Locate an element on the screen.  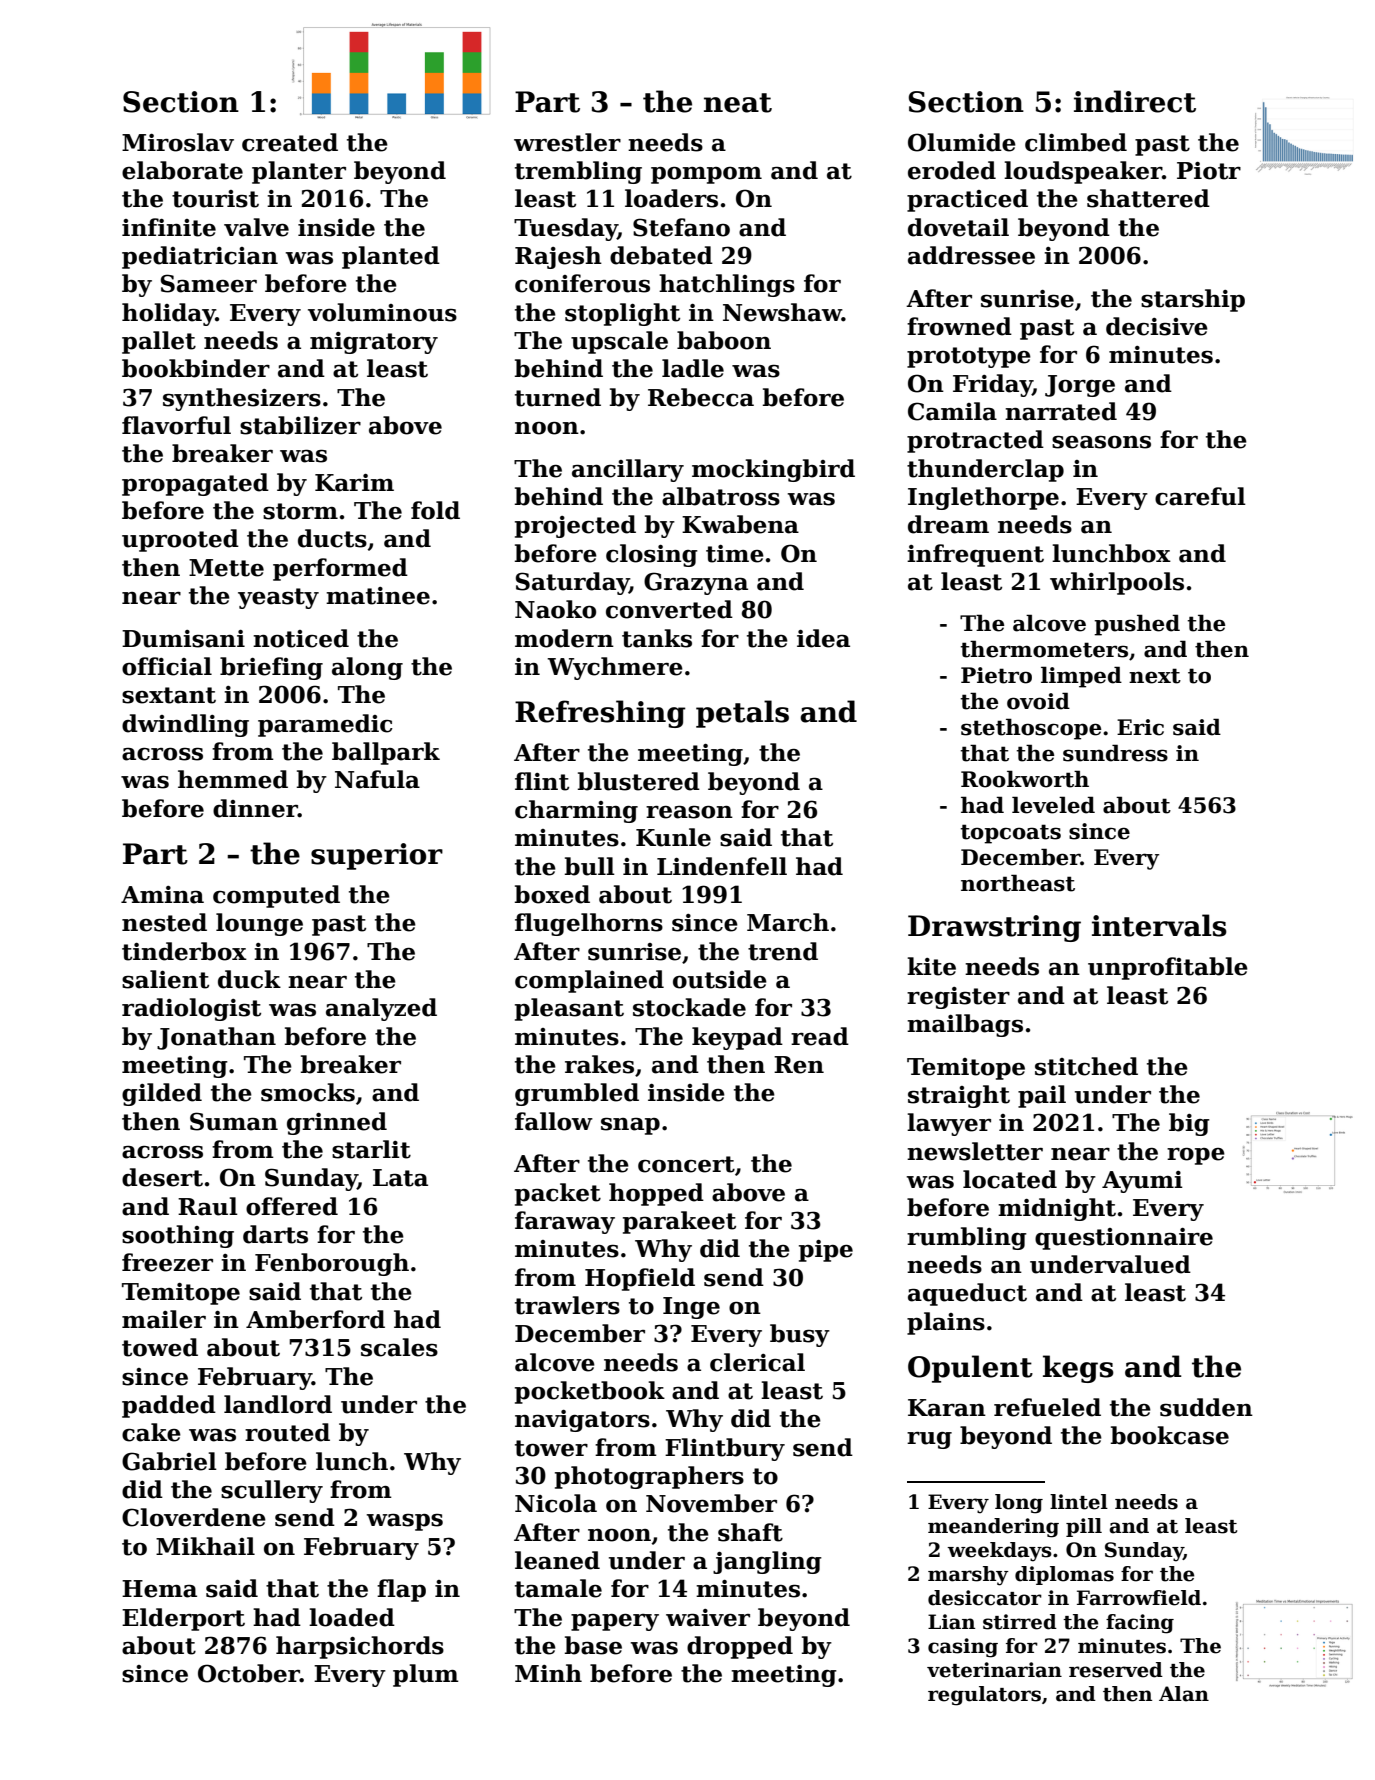
plum is located at coordinates (426, 1675).
